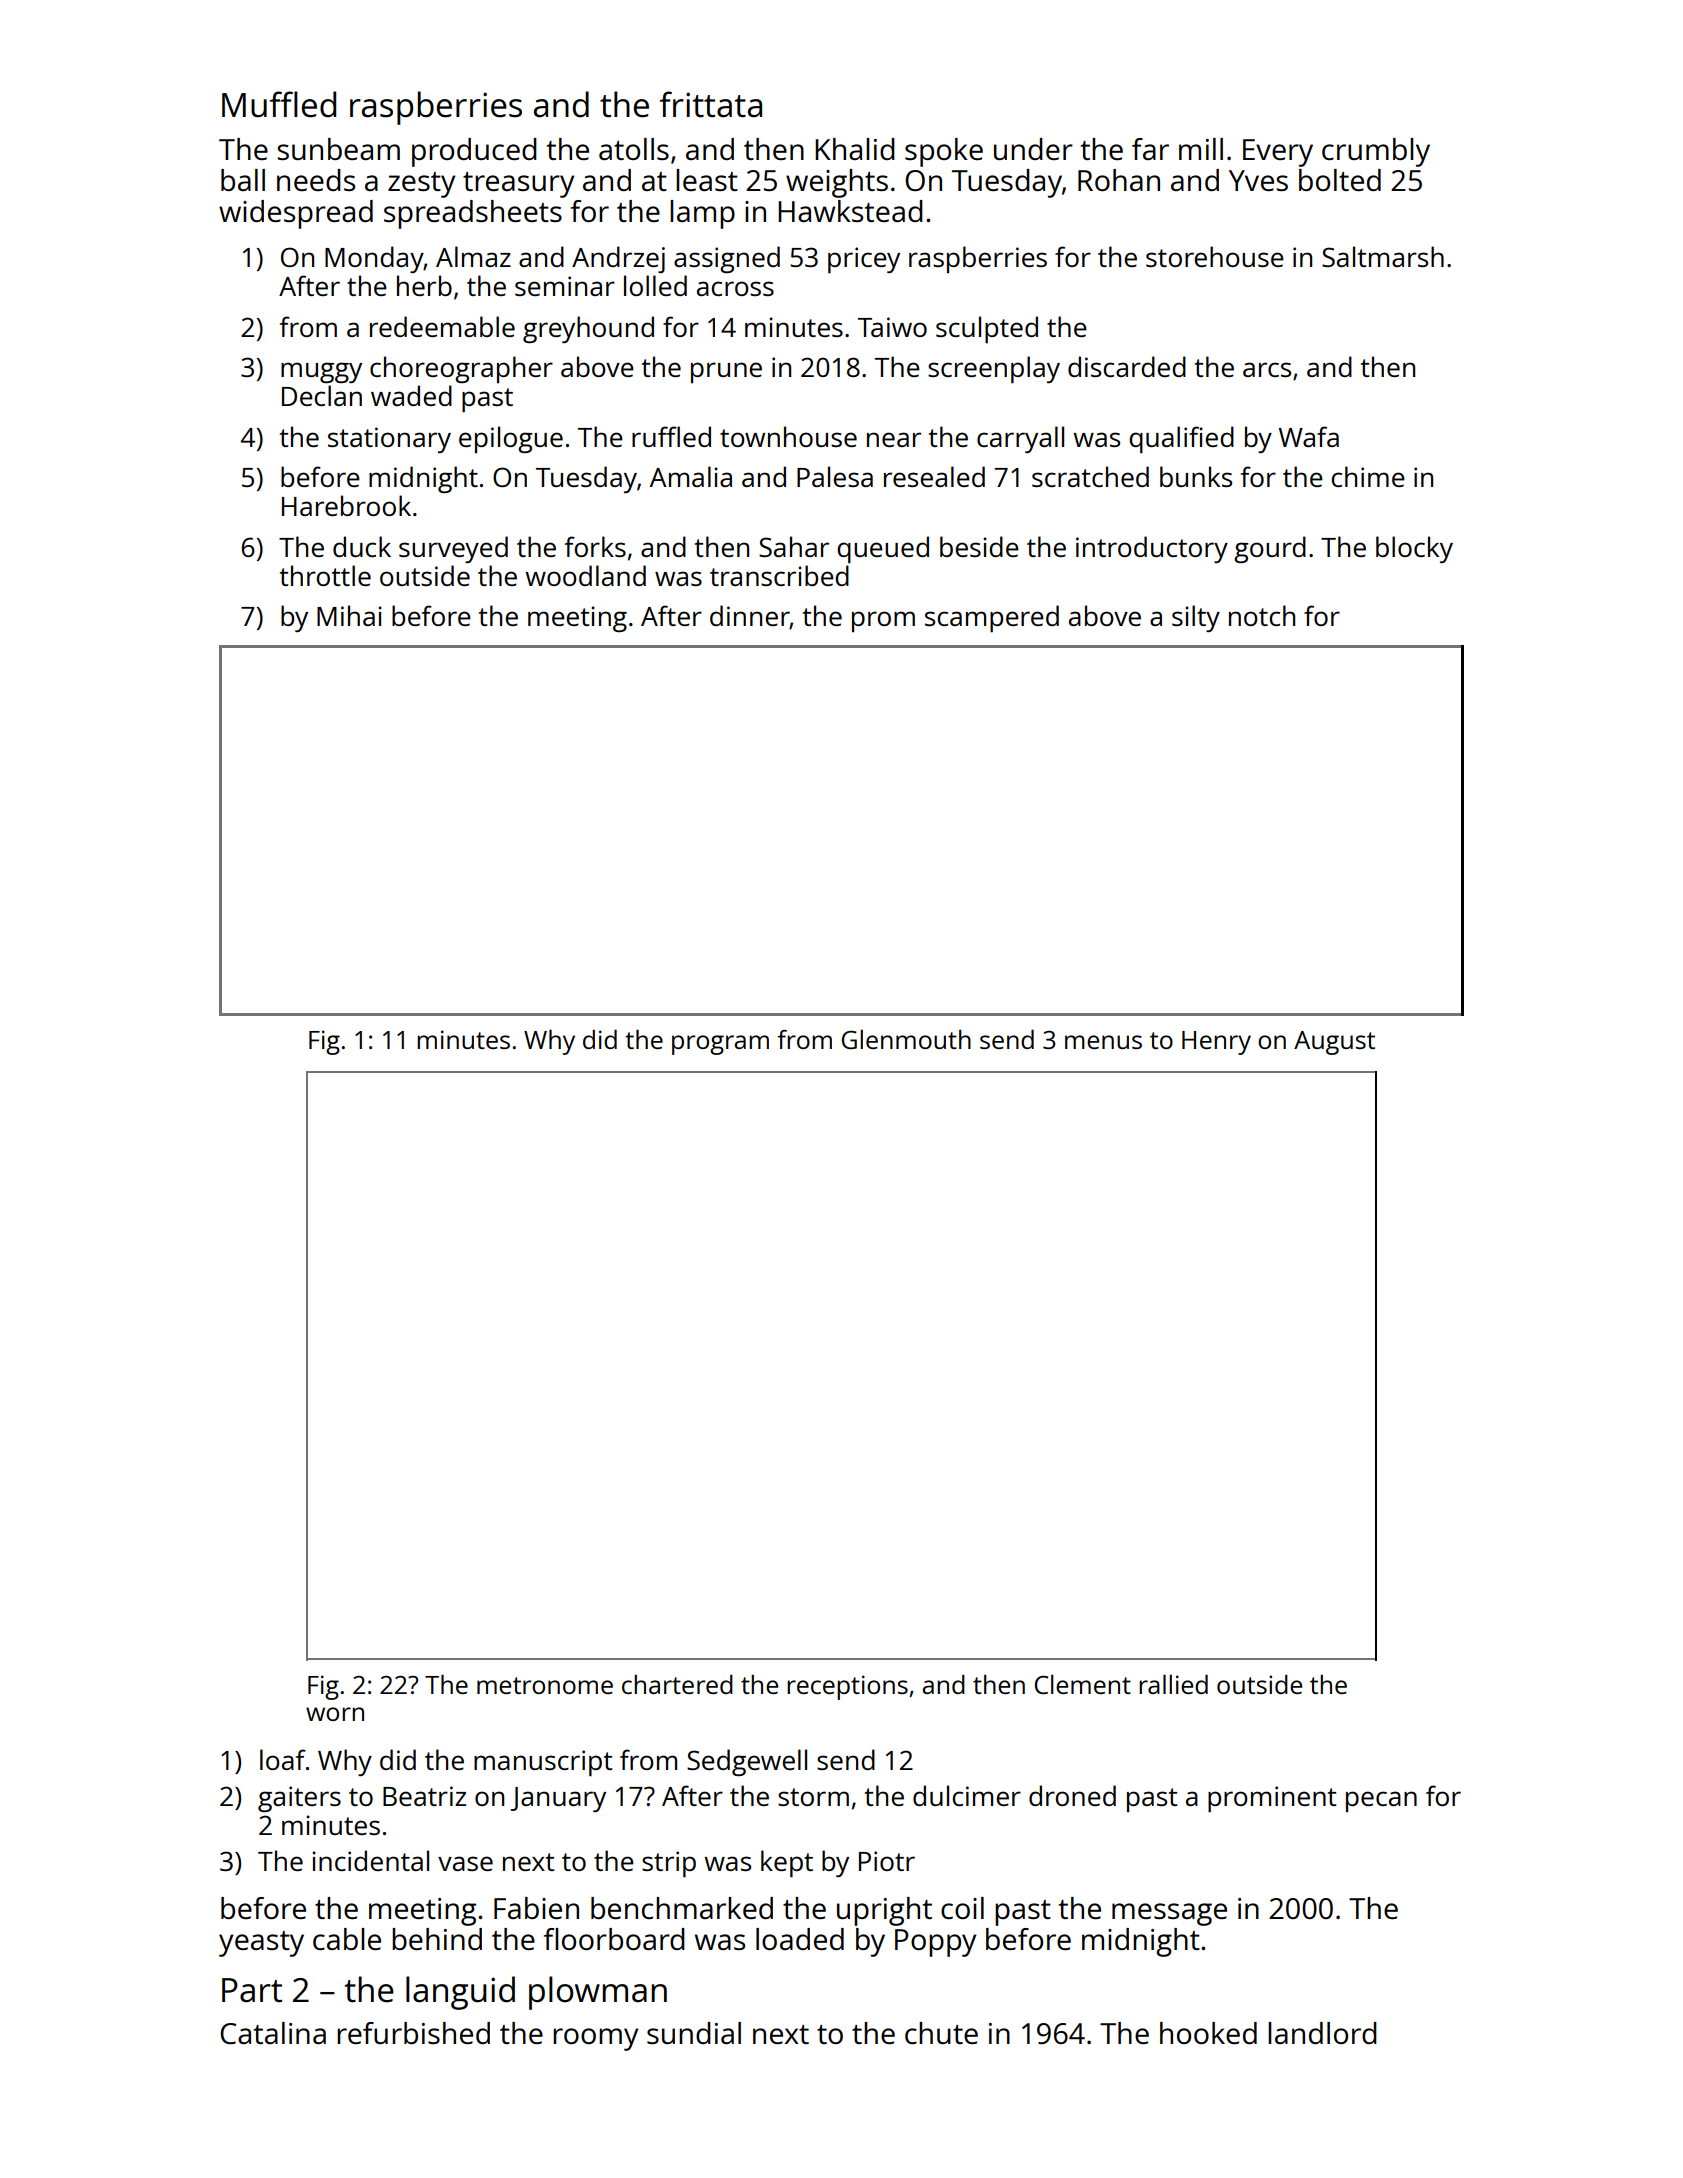 The height and width of the screenshot is (2178, 1683). I want to click on arcs, so click(1267, 369).
